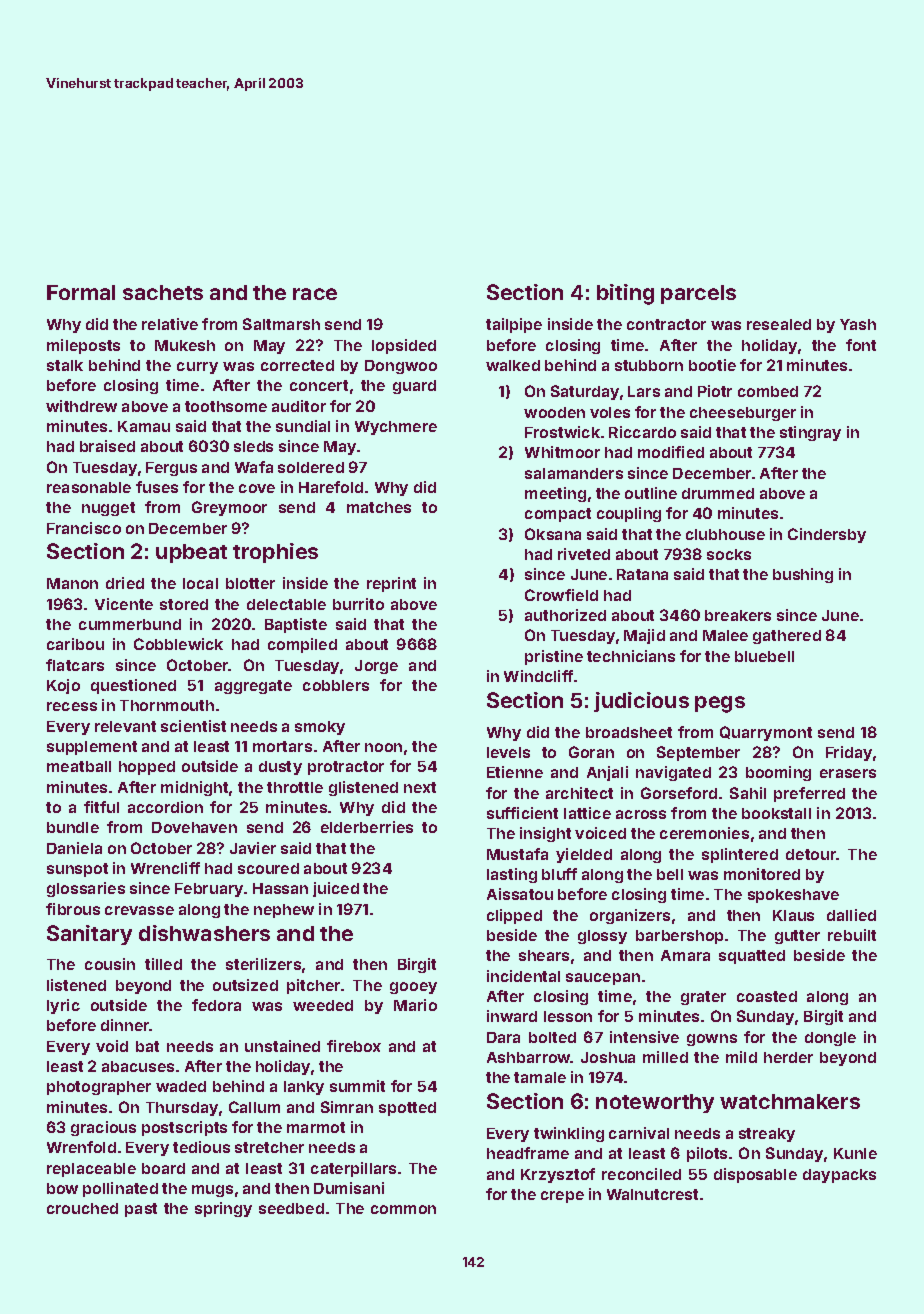  Describe the element at coordinates (787, 637) in the image. I see `gathered` at that location.
